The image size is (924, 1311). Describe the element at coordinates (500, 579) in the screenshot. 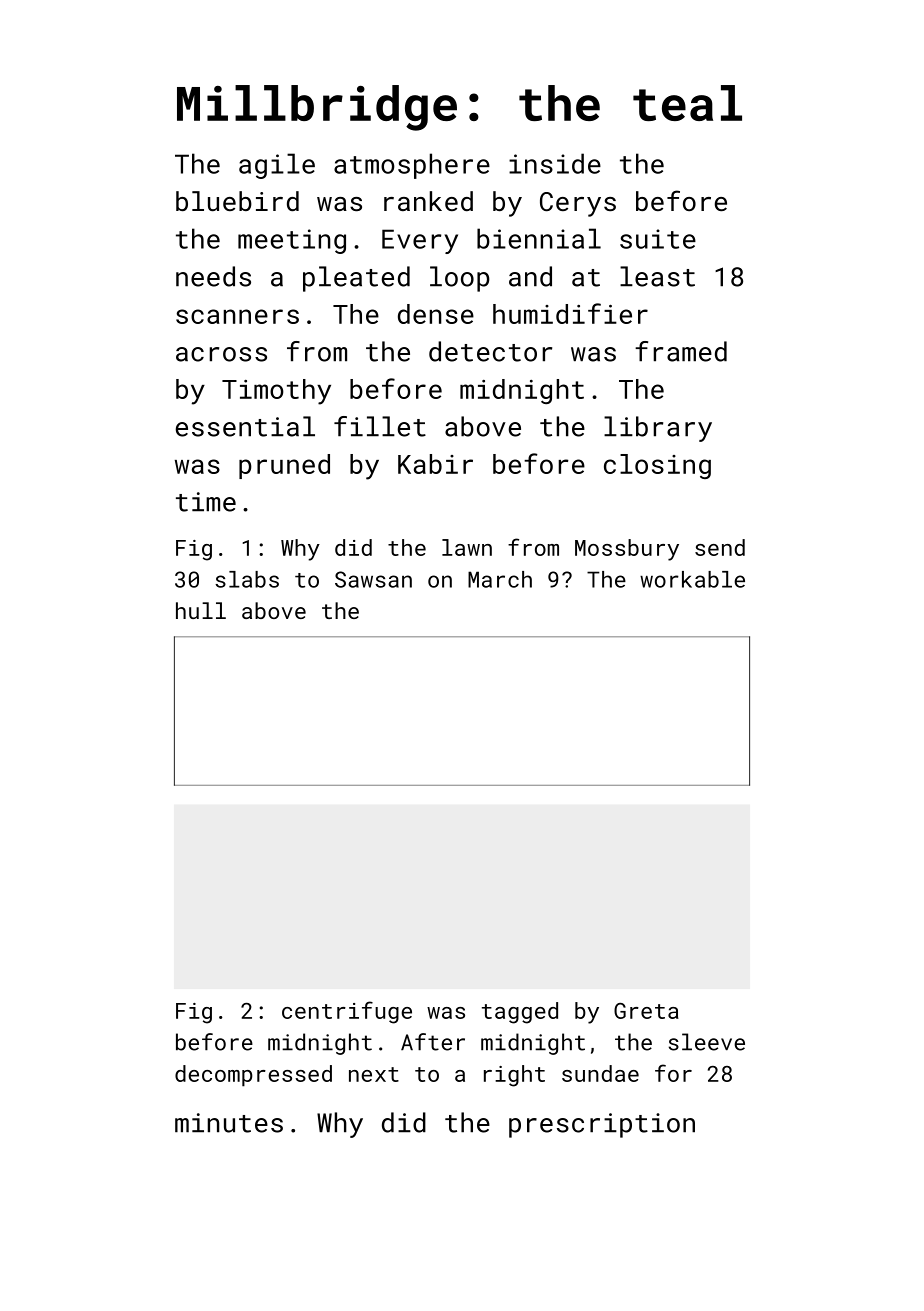

I see `March` at that location.
